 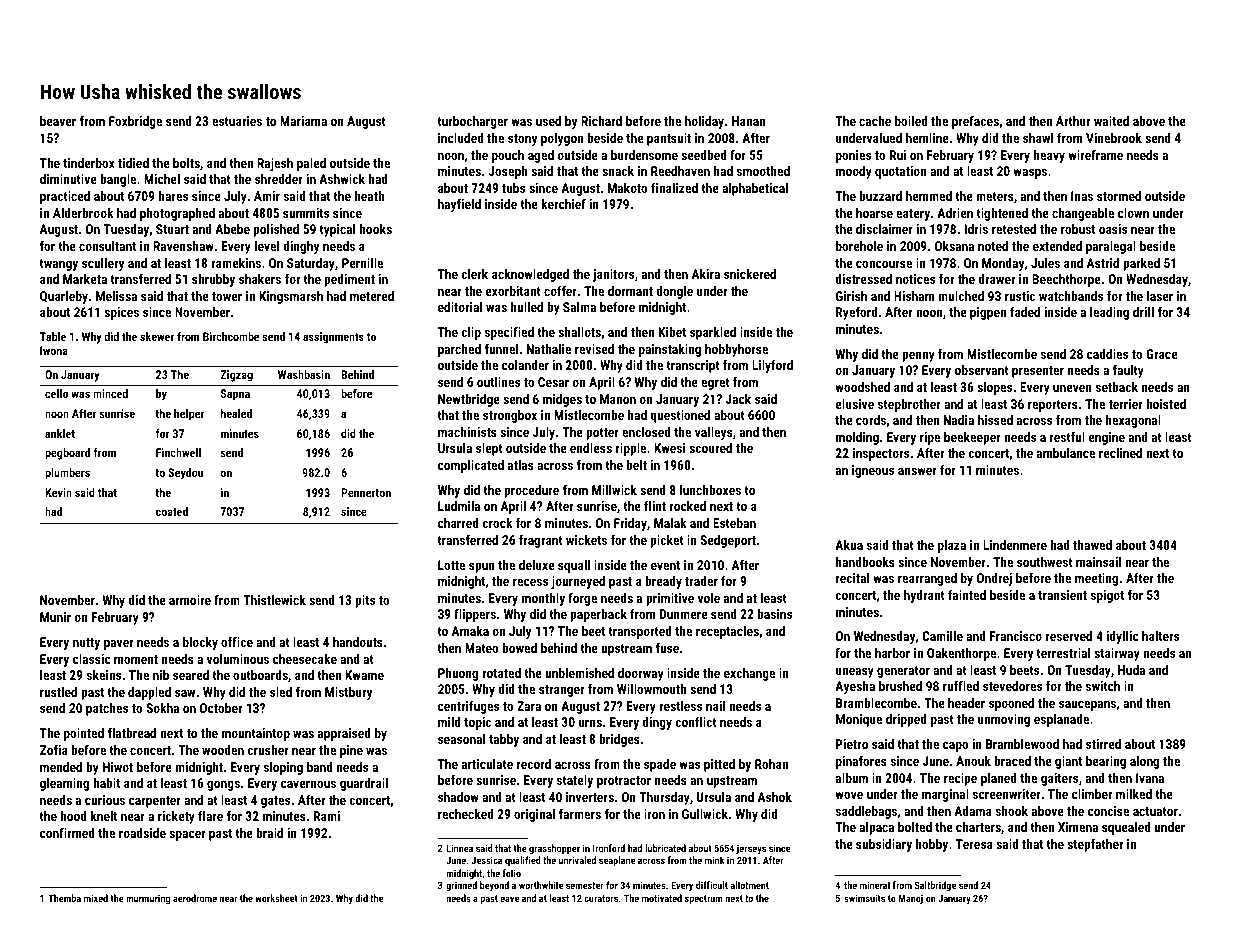 What do you see at coordinates (917, 471) in the screenshot?
I see `answer` at bounding box center [917, 471].
